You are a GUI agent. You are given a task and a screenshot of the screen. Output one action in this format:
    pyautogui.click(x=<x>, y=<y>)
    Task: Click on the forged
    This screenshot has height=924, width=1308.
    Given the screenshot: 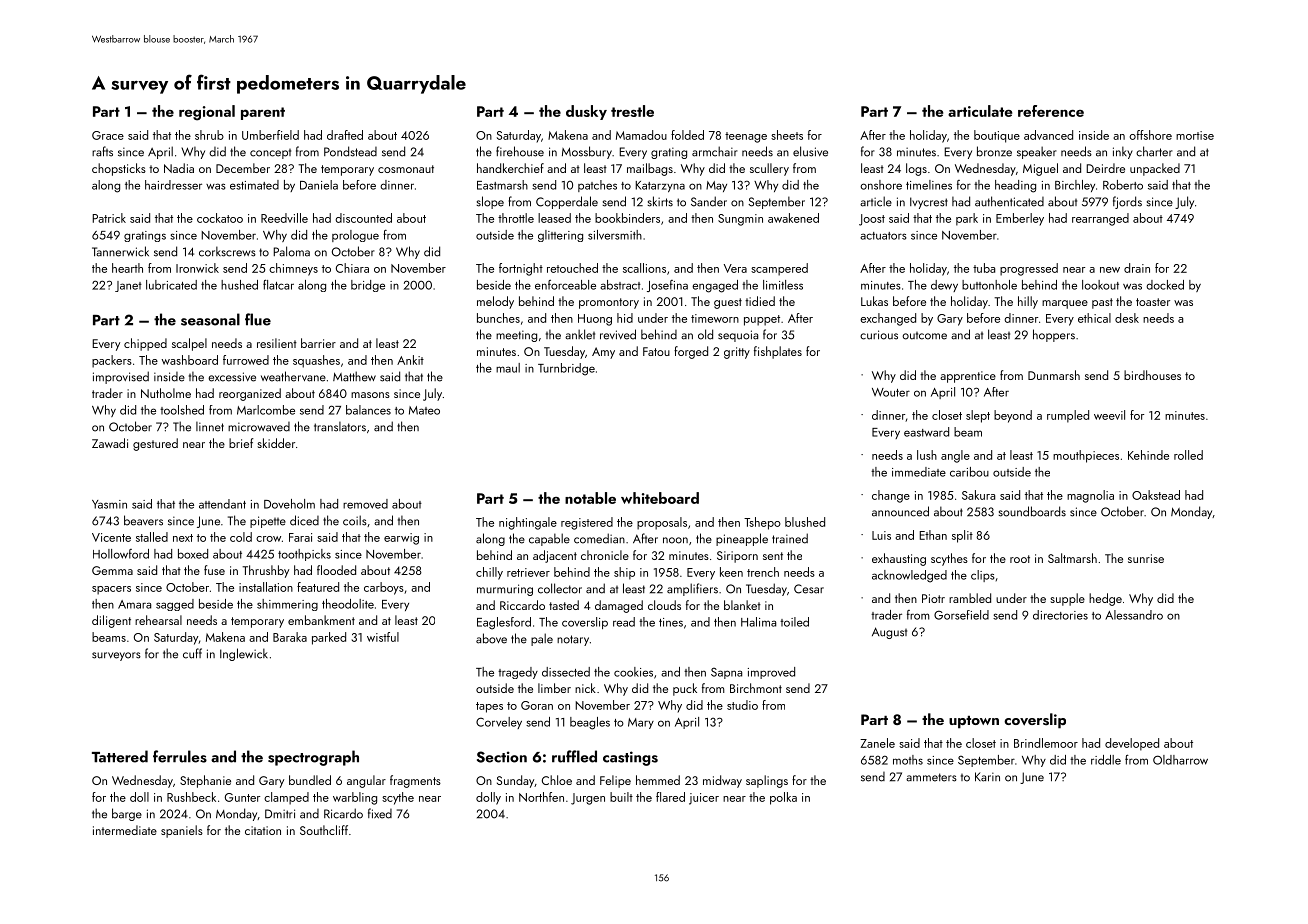 What is the action you would take?
    pyautogui.click(x=691, y=352)
